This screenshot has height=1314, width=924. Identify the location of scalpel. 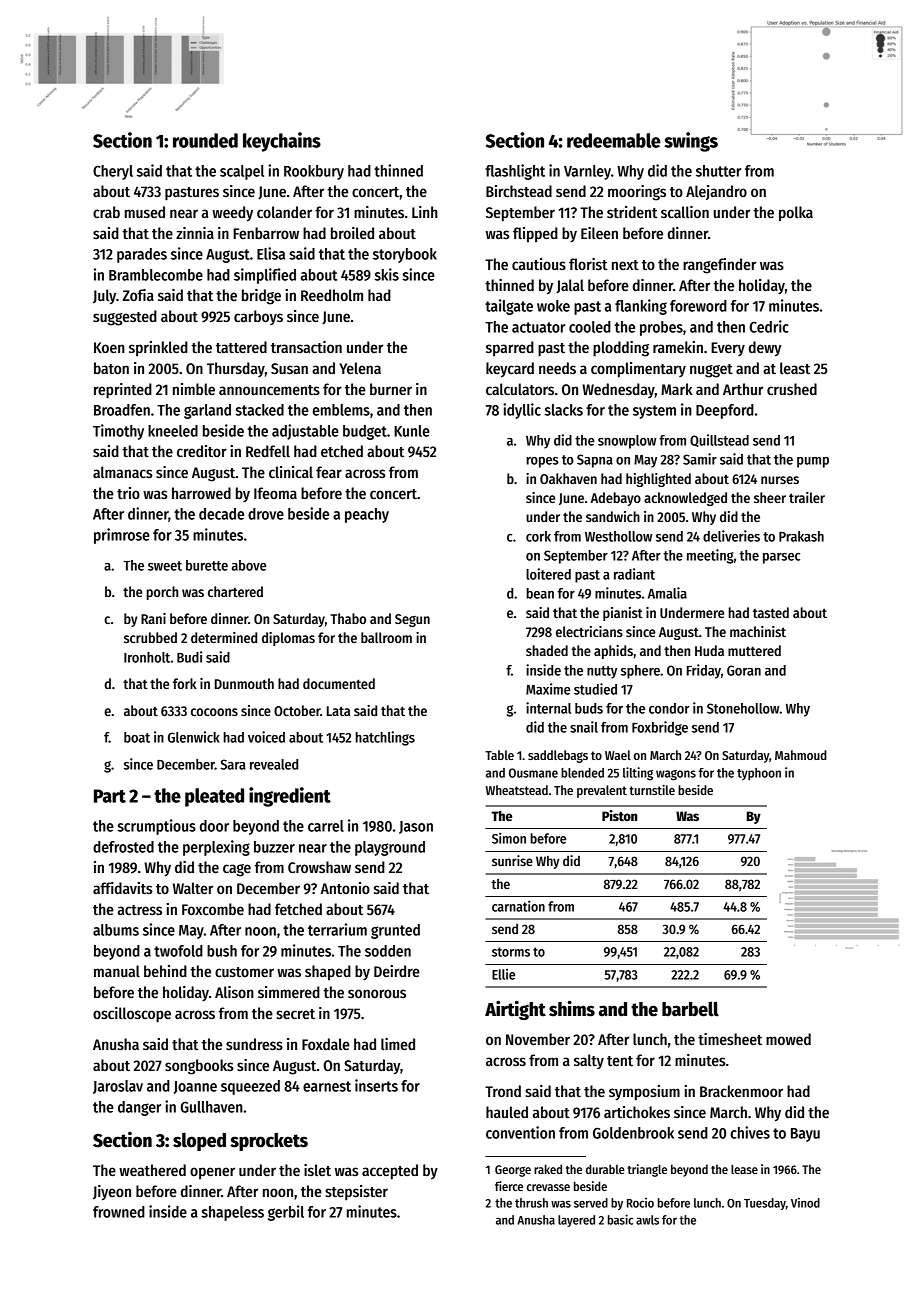
(242, 172).
